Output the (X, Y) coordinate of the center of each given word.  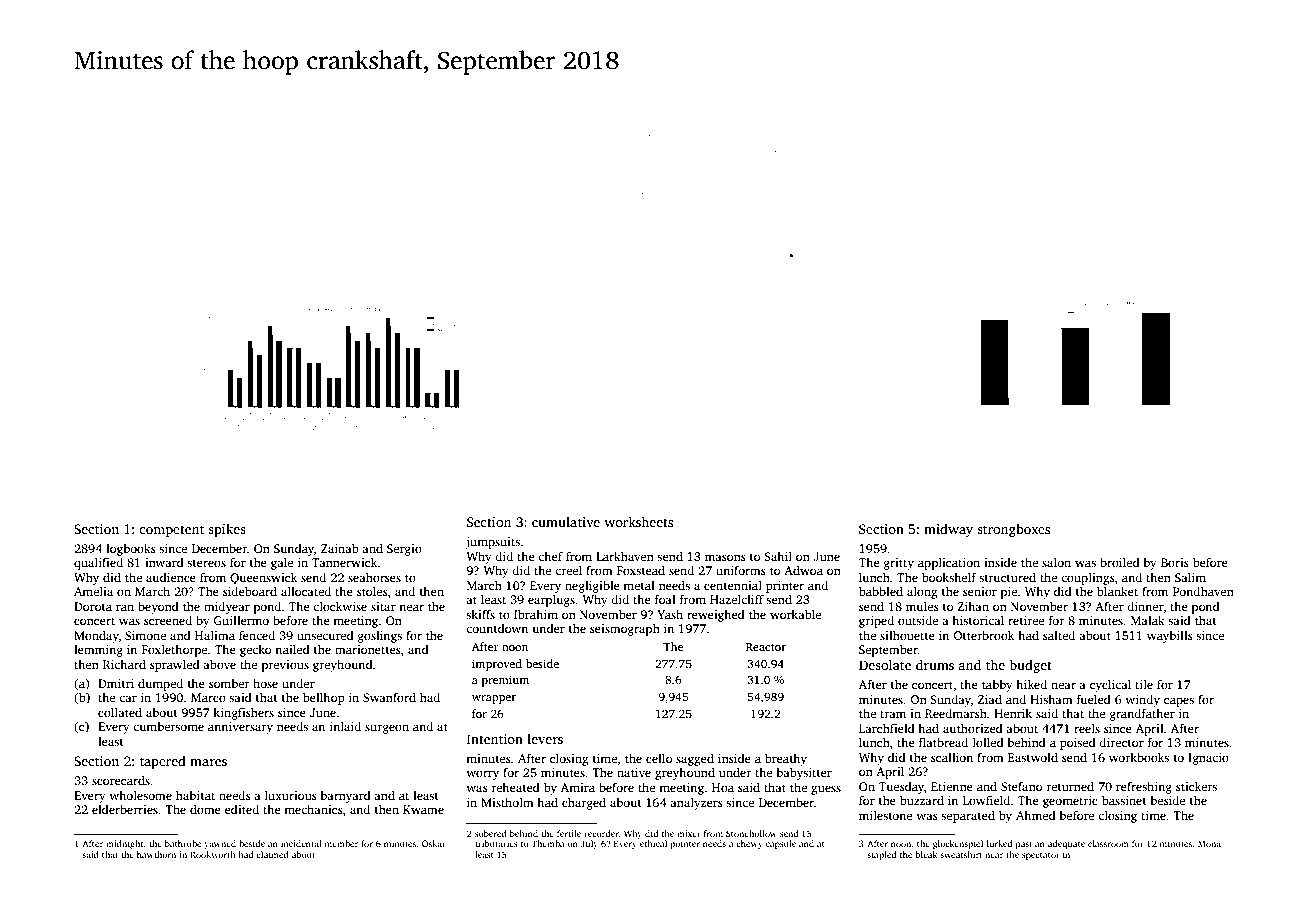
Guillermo (241, 620)
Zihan (973, 606)
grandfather (1142, 714)
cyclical (1110, 685)
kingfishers (243, 713)
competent (171, 531)
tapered (163, 762)
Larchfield (887, 728)
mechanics (313, 809)
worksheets (638, 521)
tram (893, 714)
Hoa (723, 787)
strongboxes (1013, 530)
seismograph (625, 629)
